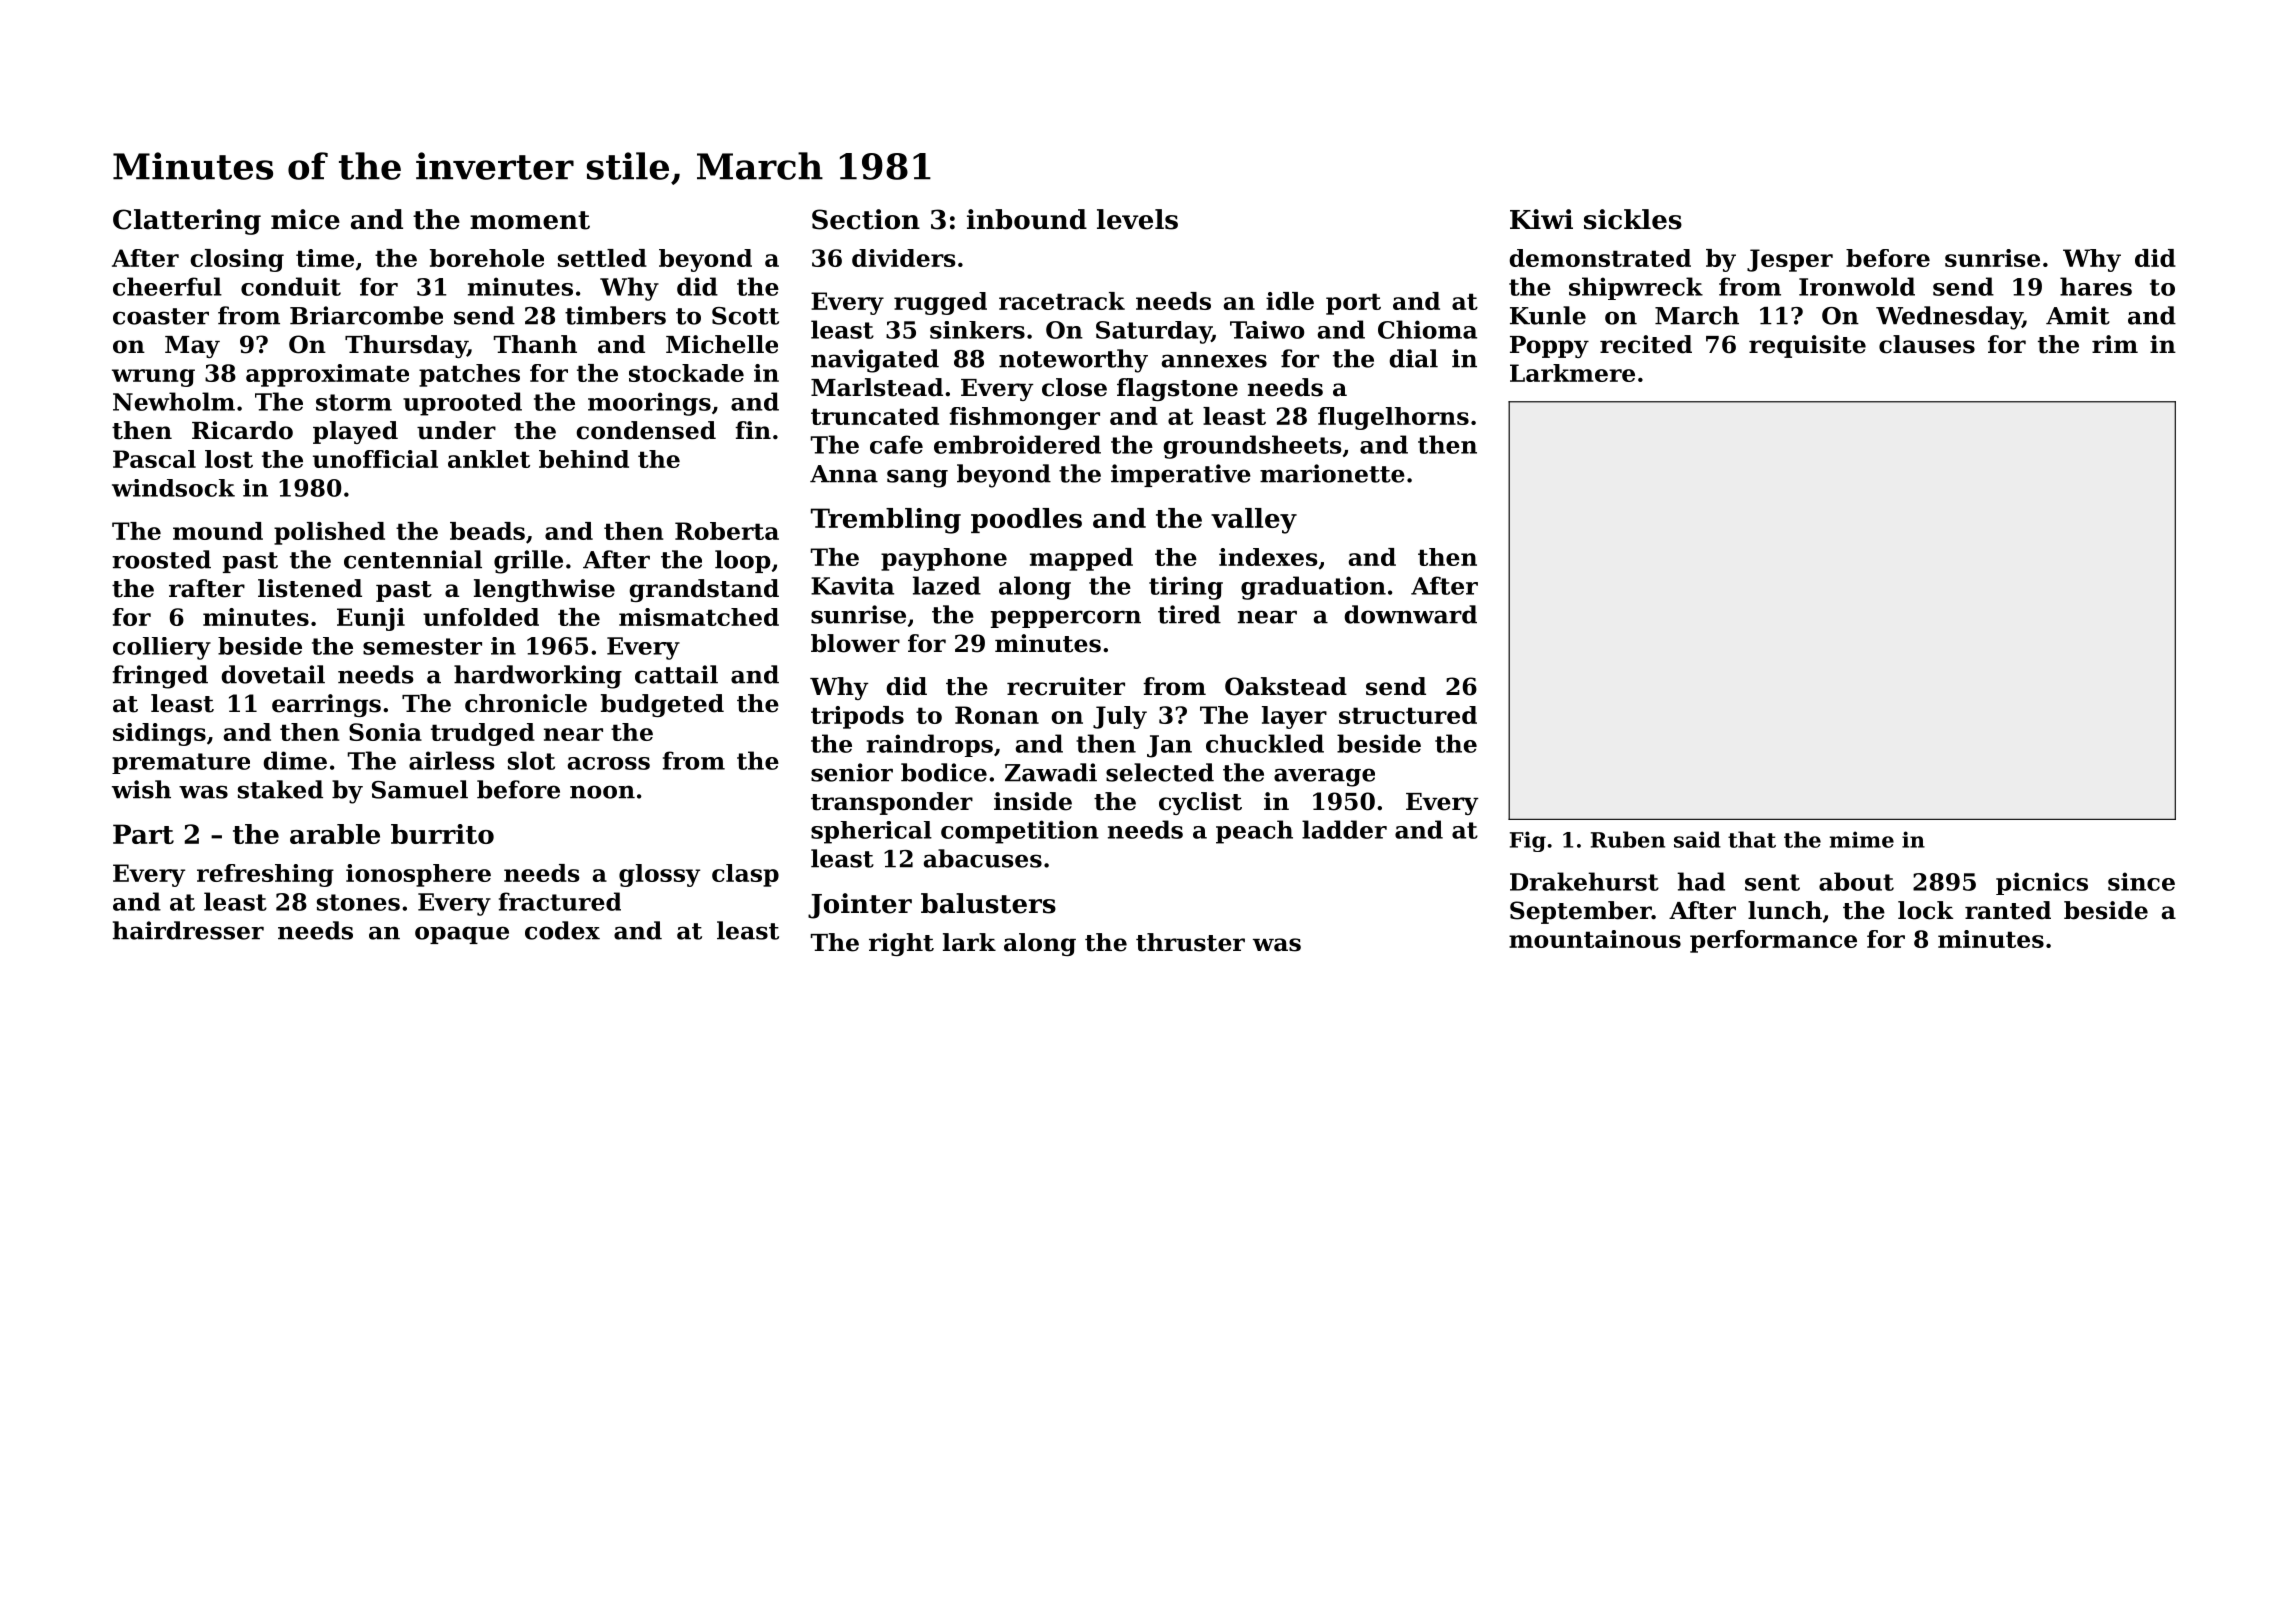 The width and height of the screenshot is (2288, 1618). I want to click on peppercorn, so click(1066, 619).
